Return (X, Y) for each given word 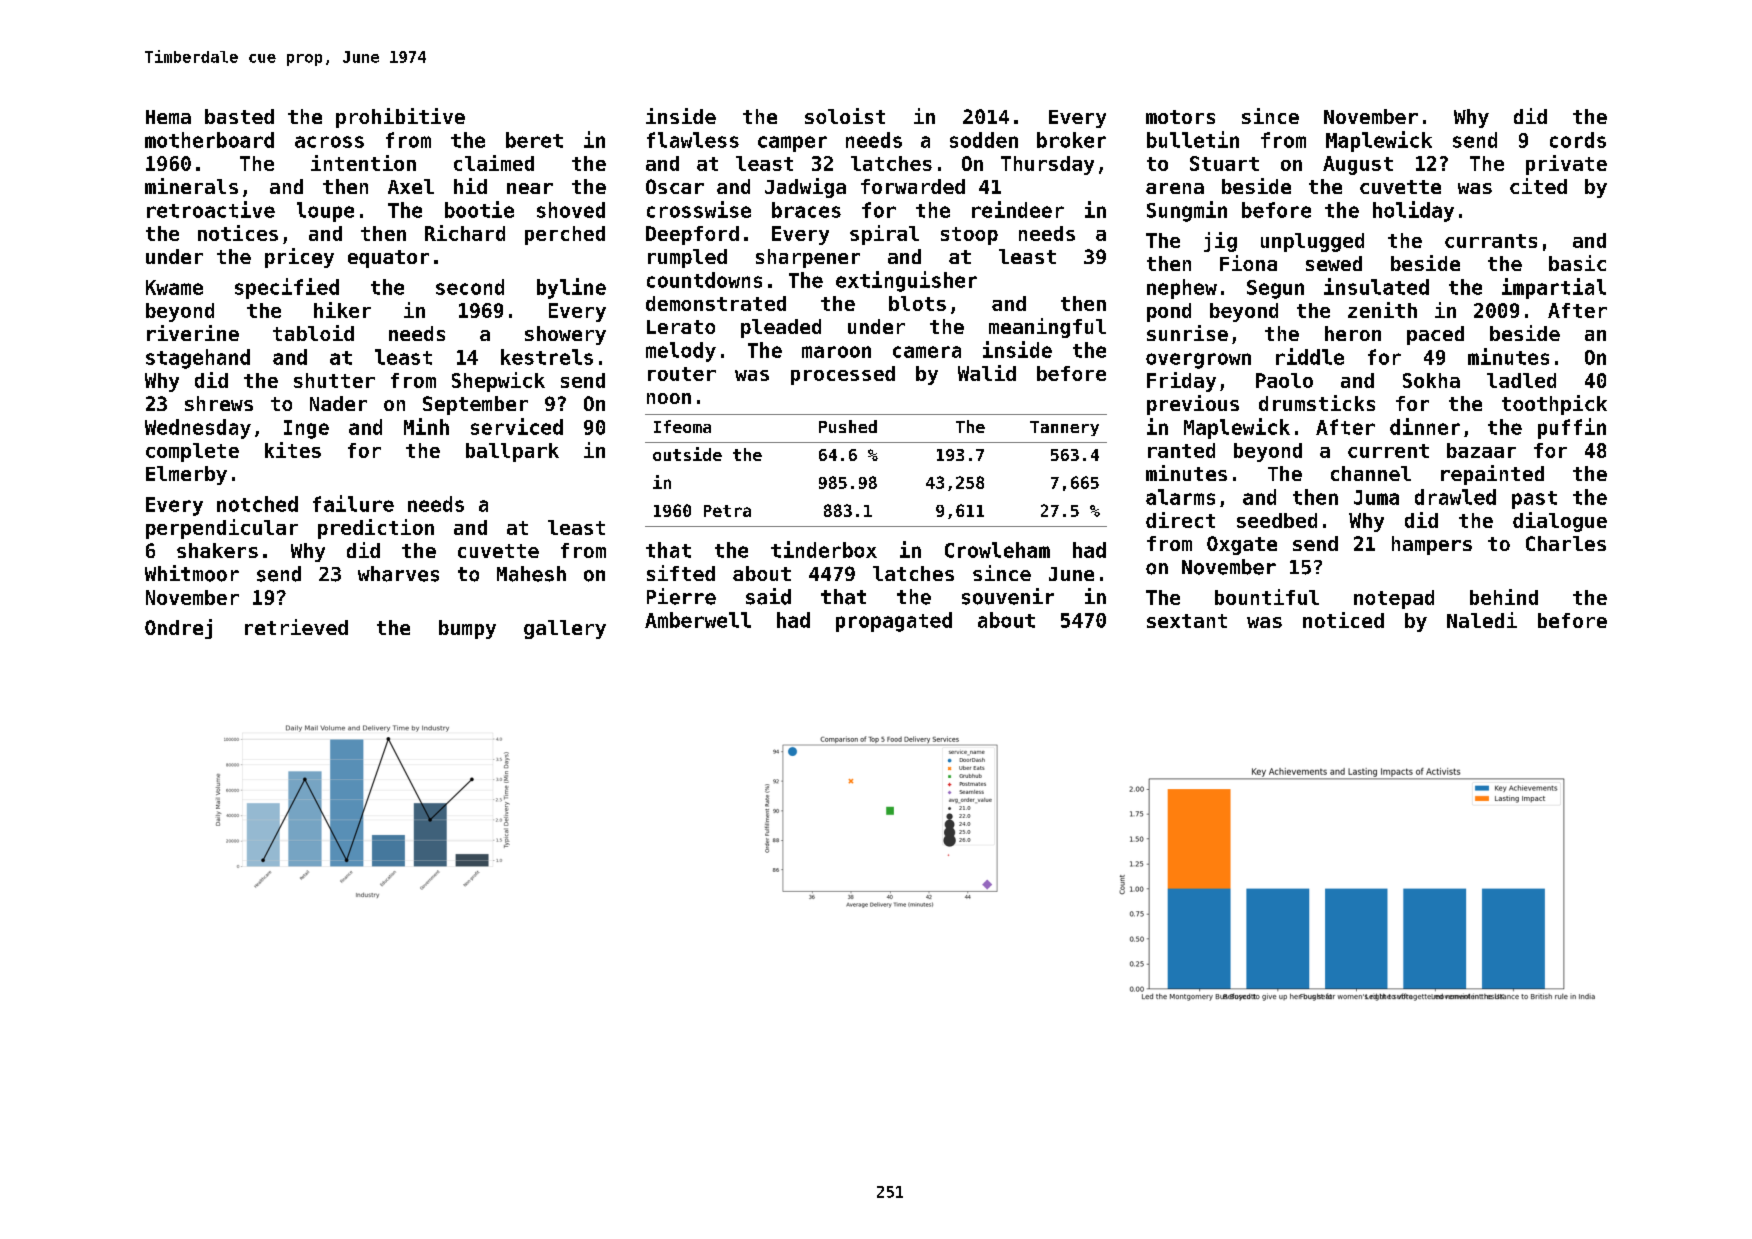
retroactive (211, 209)
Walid (987, 373)
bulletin (1193, 139)
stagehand (198, 359)
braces (806, 210)
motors (1180, 117)
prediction (376, 529)
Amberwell (698, 620)
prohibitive (400, 118)
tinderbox (824, 549)
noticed (1343, 620)
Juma (1376, 497)
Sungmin (1187, 211)
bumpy (467, 629)
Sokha (1431, 380)
